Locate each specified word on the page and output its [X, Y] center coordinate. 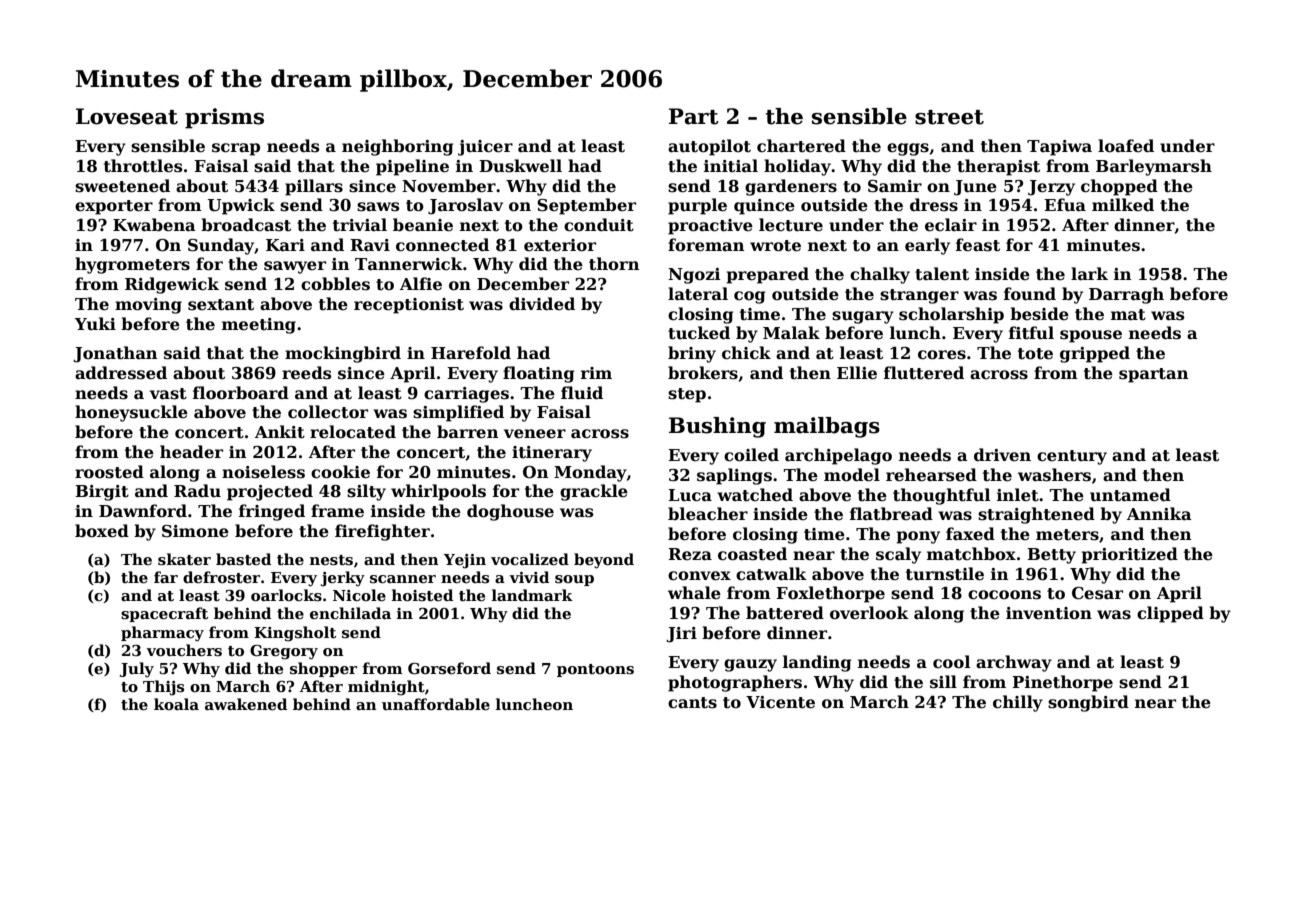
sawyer [295, 267]
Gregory [284, 652]
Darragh [1126, 295]
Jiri [681, 635]
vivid [529, 577]
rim [596, 373]
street [949, 117]
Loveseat [127, 116]
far [166, 577]
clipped [1170, 614]
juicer [485, 148]
